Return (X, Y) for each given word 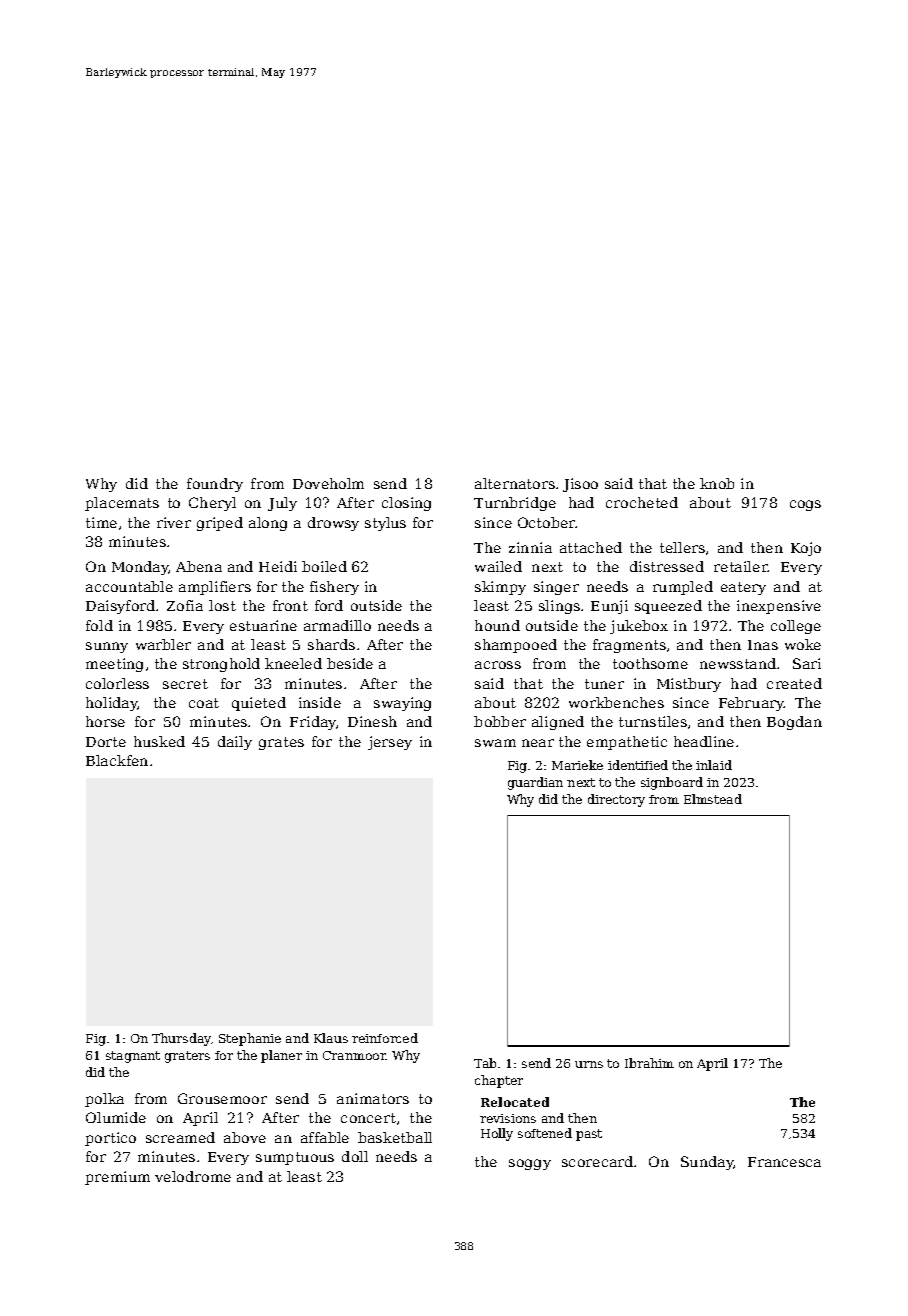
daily (235, 743)
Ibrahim (649, 1063)
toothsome (650, 663)
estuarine (263, 625)
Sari (807, 663)
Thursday (181, 1039)
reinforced (385, 1038)
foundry (215, 485)
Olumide (116, 1117)
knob (717, 483)
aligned (558, 723)
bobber (500, 721)
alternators (515, 483)
